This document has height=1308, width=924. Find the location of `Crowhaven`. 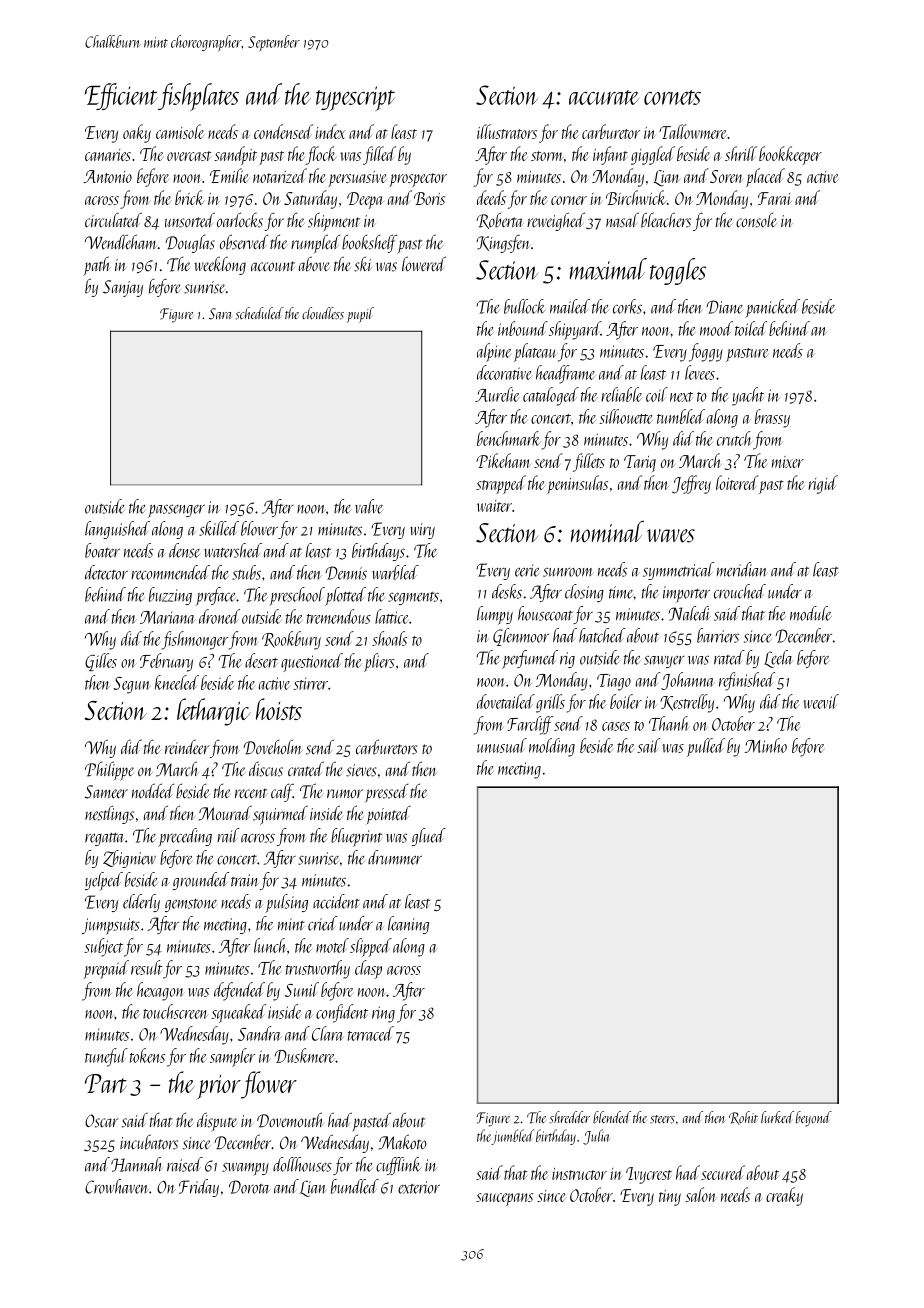

Crowhaven is located at coordinates (117, 1186).
